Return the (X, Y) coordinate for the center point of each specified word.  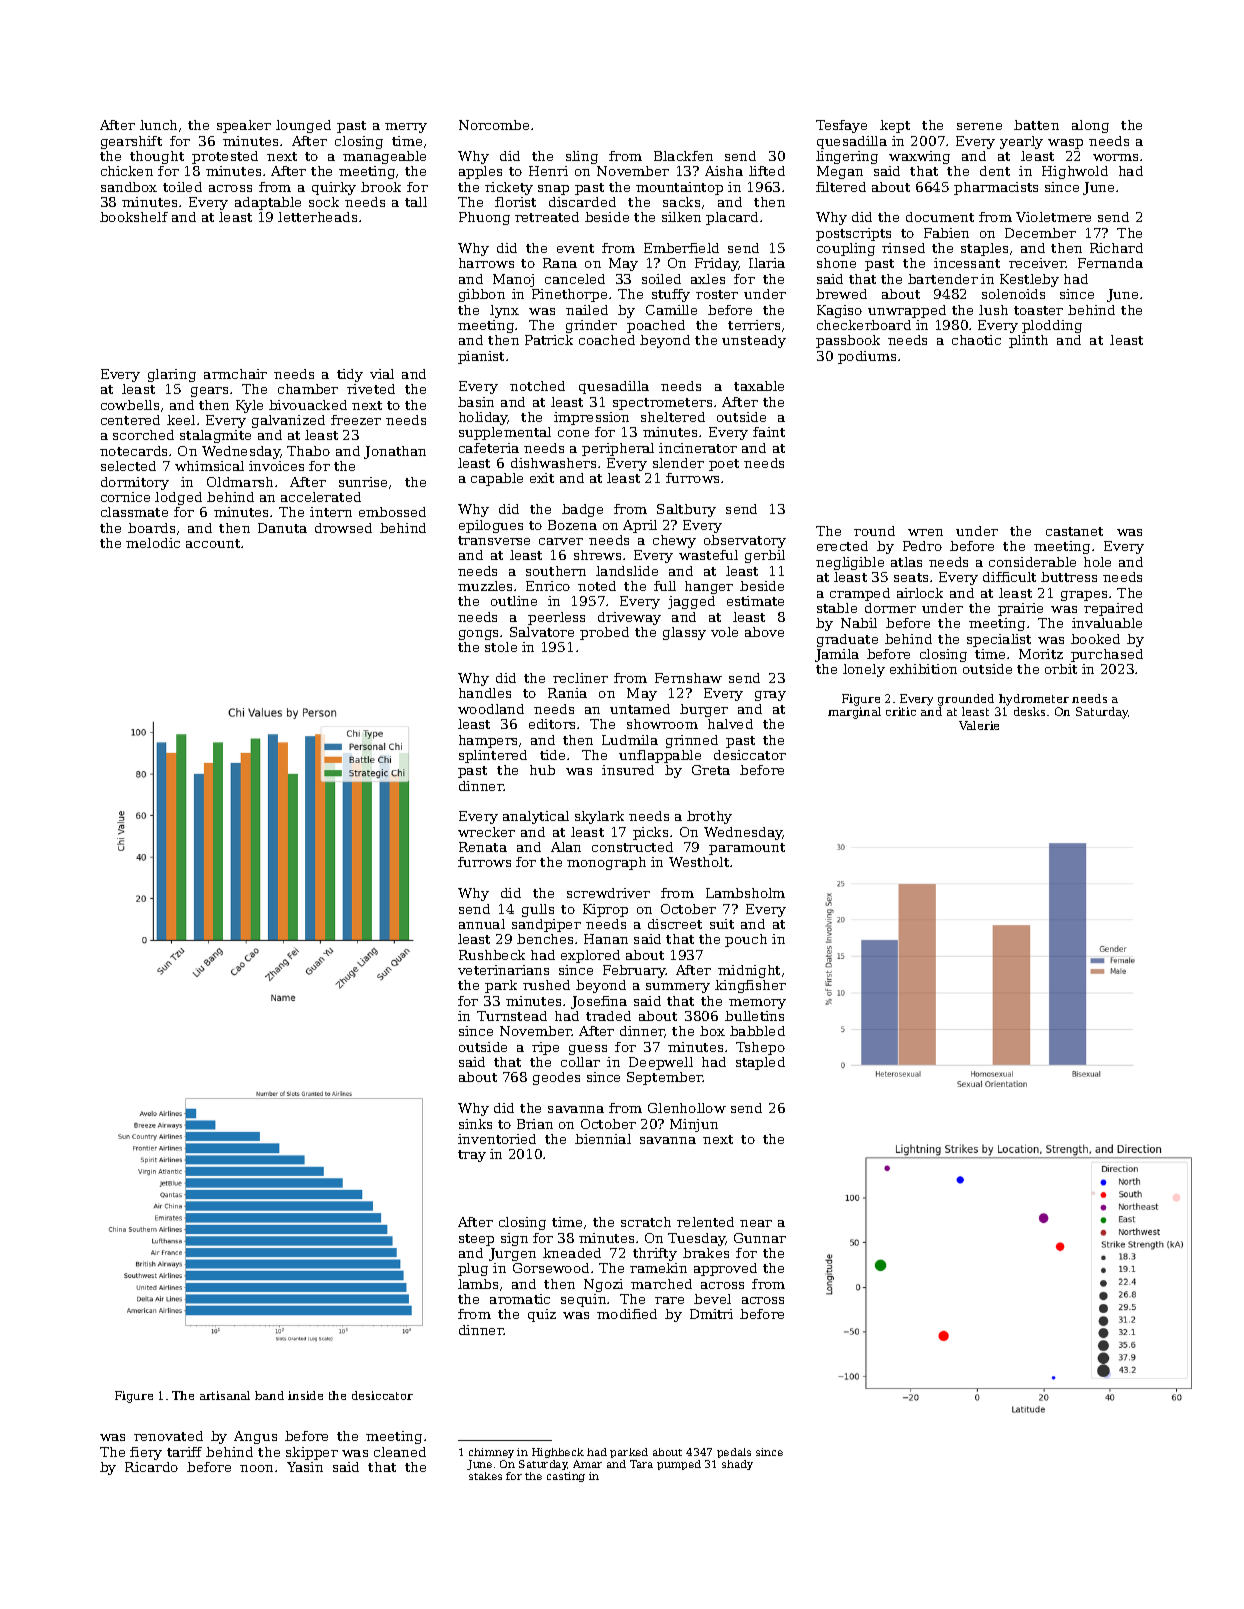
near (756, 1223)
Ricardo (151, 1467)
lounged (303, 126)
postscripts (853, 234)
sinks (475, 1124)
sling (582, 157)
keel (181, 420)
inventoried (497, 1139)
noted (597, 586)
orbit (1061, 669)
